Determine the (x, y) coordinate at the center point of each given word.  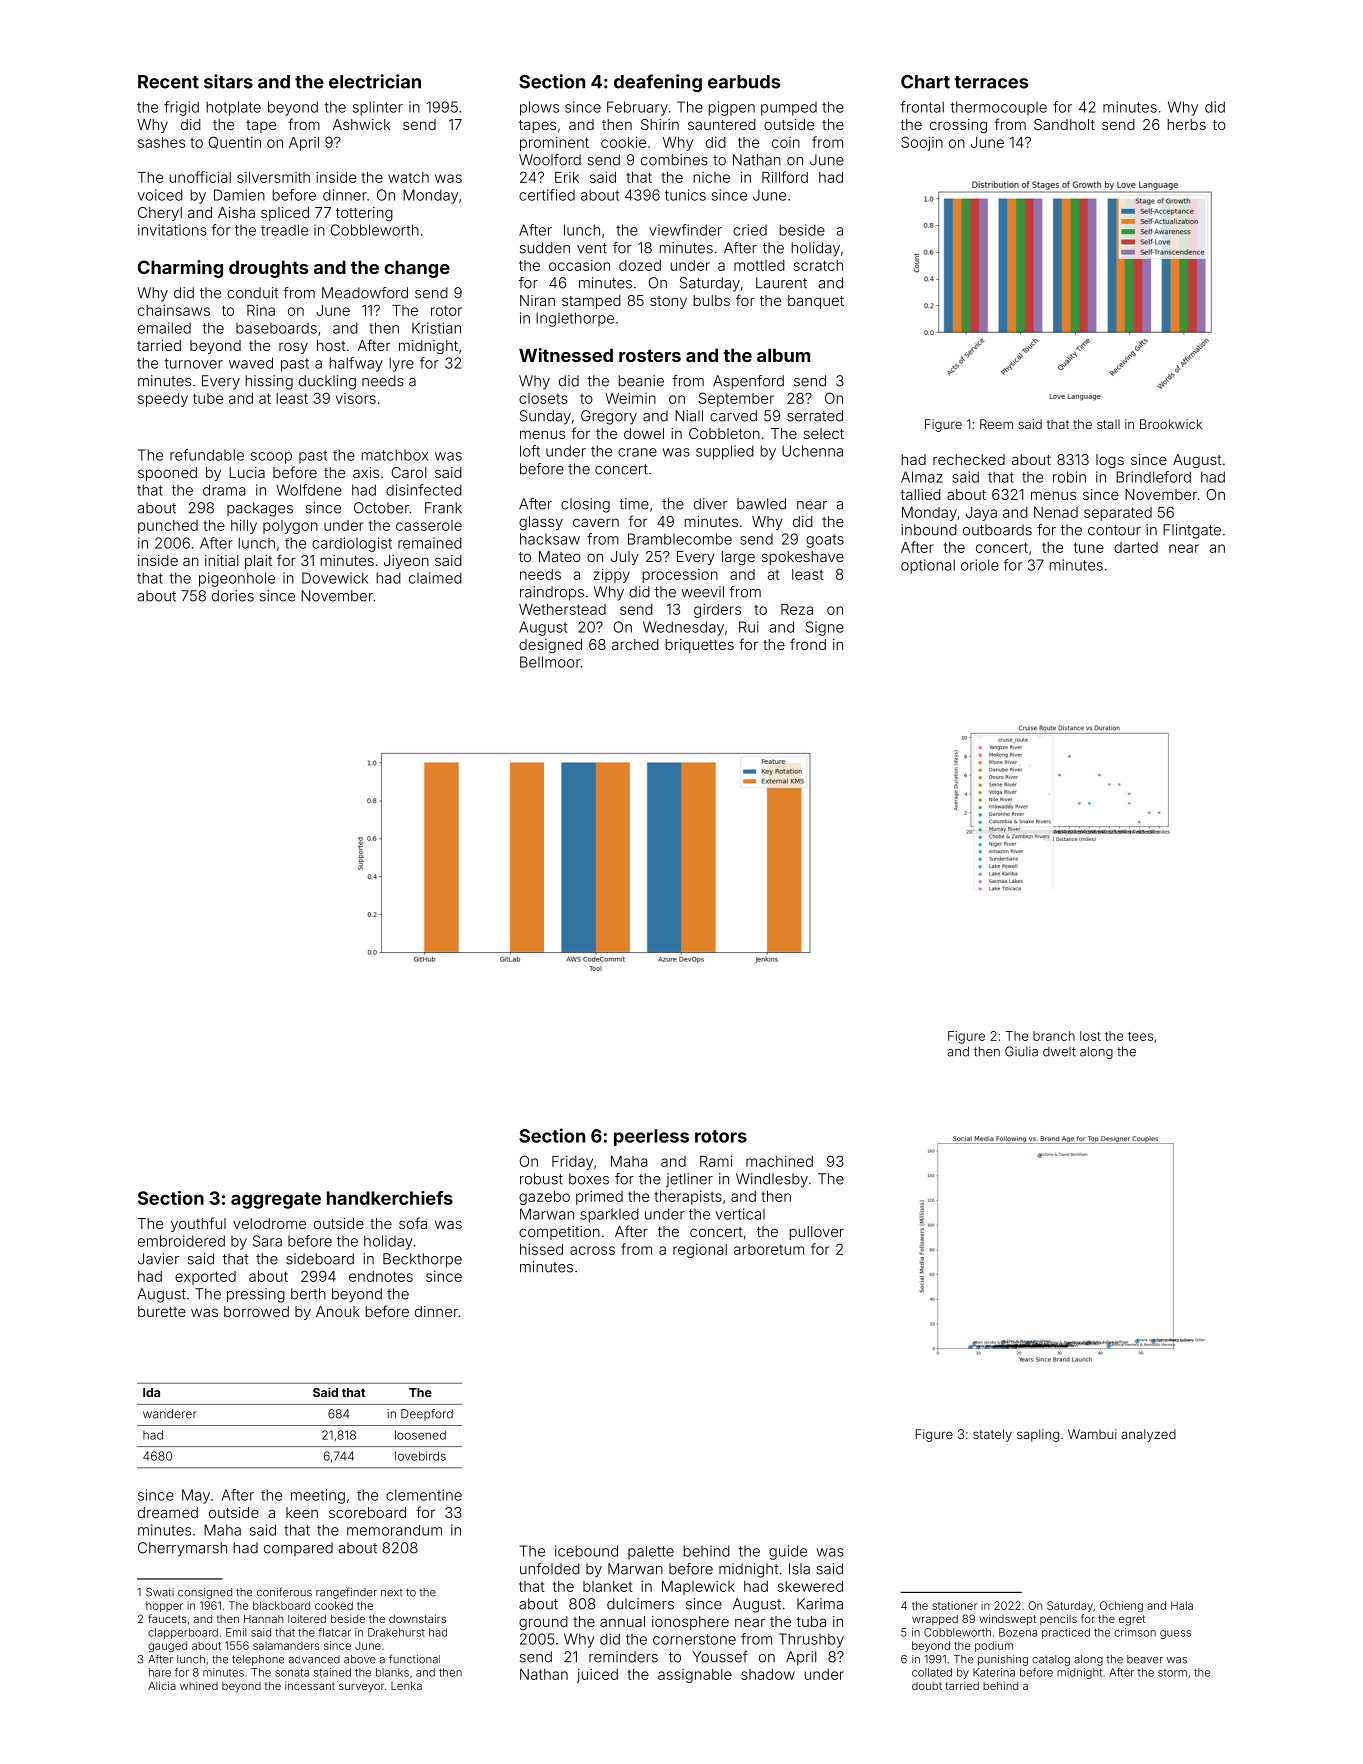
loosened (420, 1435)
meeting (318, 1496)
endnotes (381, 1276)
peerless (651, 1137)
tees (1140, 1036)
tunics (685, 195)
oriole (980, 565)
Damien (239, 195)
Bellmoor (550, 662)
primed (599, 1197)
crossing (958, 126)
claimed (435, 578)
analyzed (1148, 1435)
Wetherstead (562, 609)
